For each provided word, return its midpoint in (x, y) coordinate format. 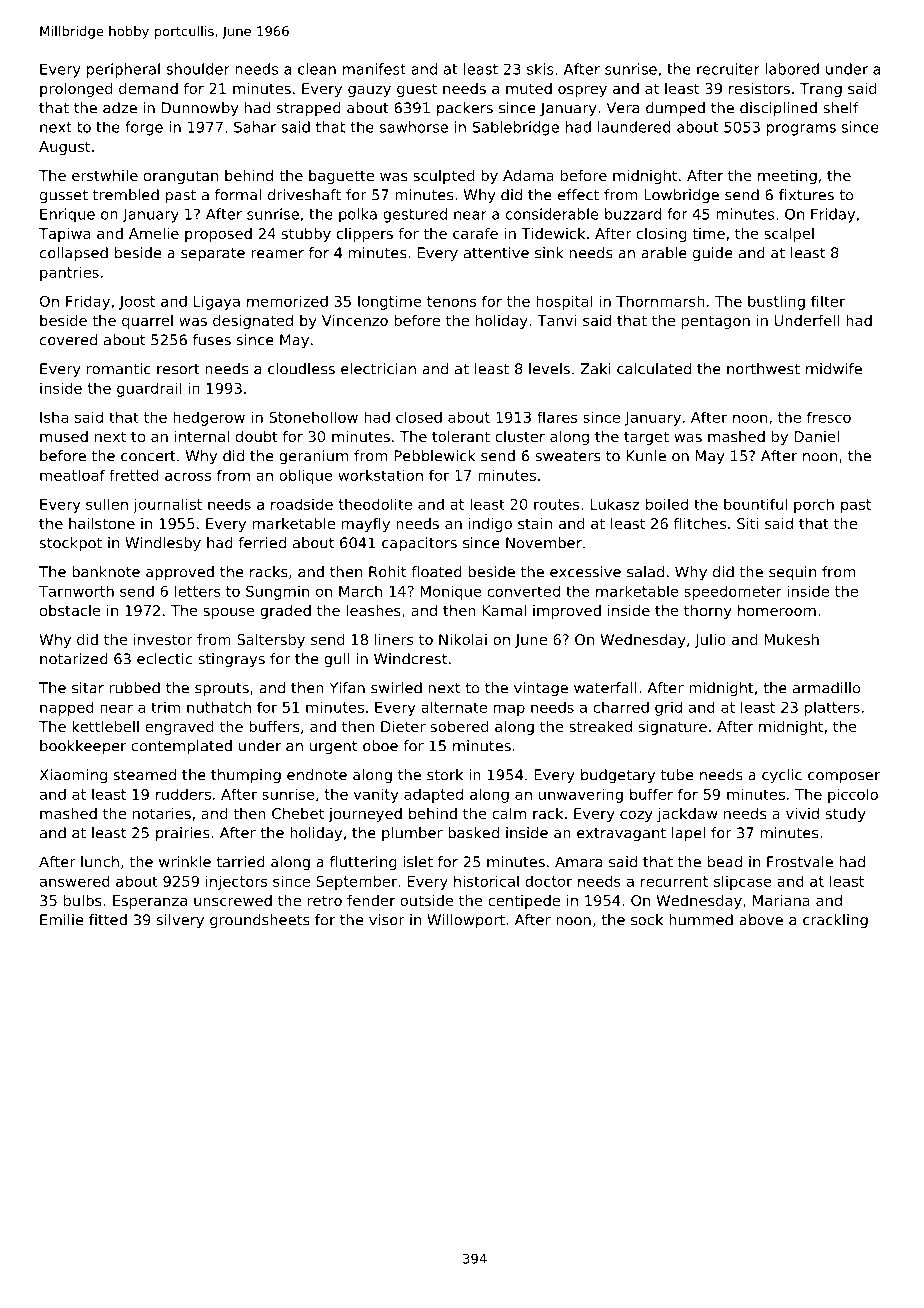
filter (828, 301)
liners (394, 639)
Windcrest (410, 659)
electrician (378, 369)
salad (645, 572)
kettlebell (105, 726)
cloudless (301, 369)
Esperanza (150, 902)
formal (238, 195)
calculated (654, 369)
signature (673, 728)
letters (198, 591)
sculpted (444, 177)
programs (801, 130)
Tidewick (553, 233)
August (64, 148)
